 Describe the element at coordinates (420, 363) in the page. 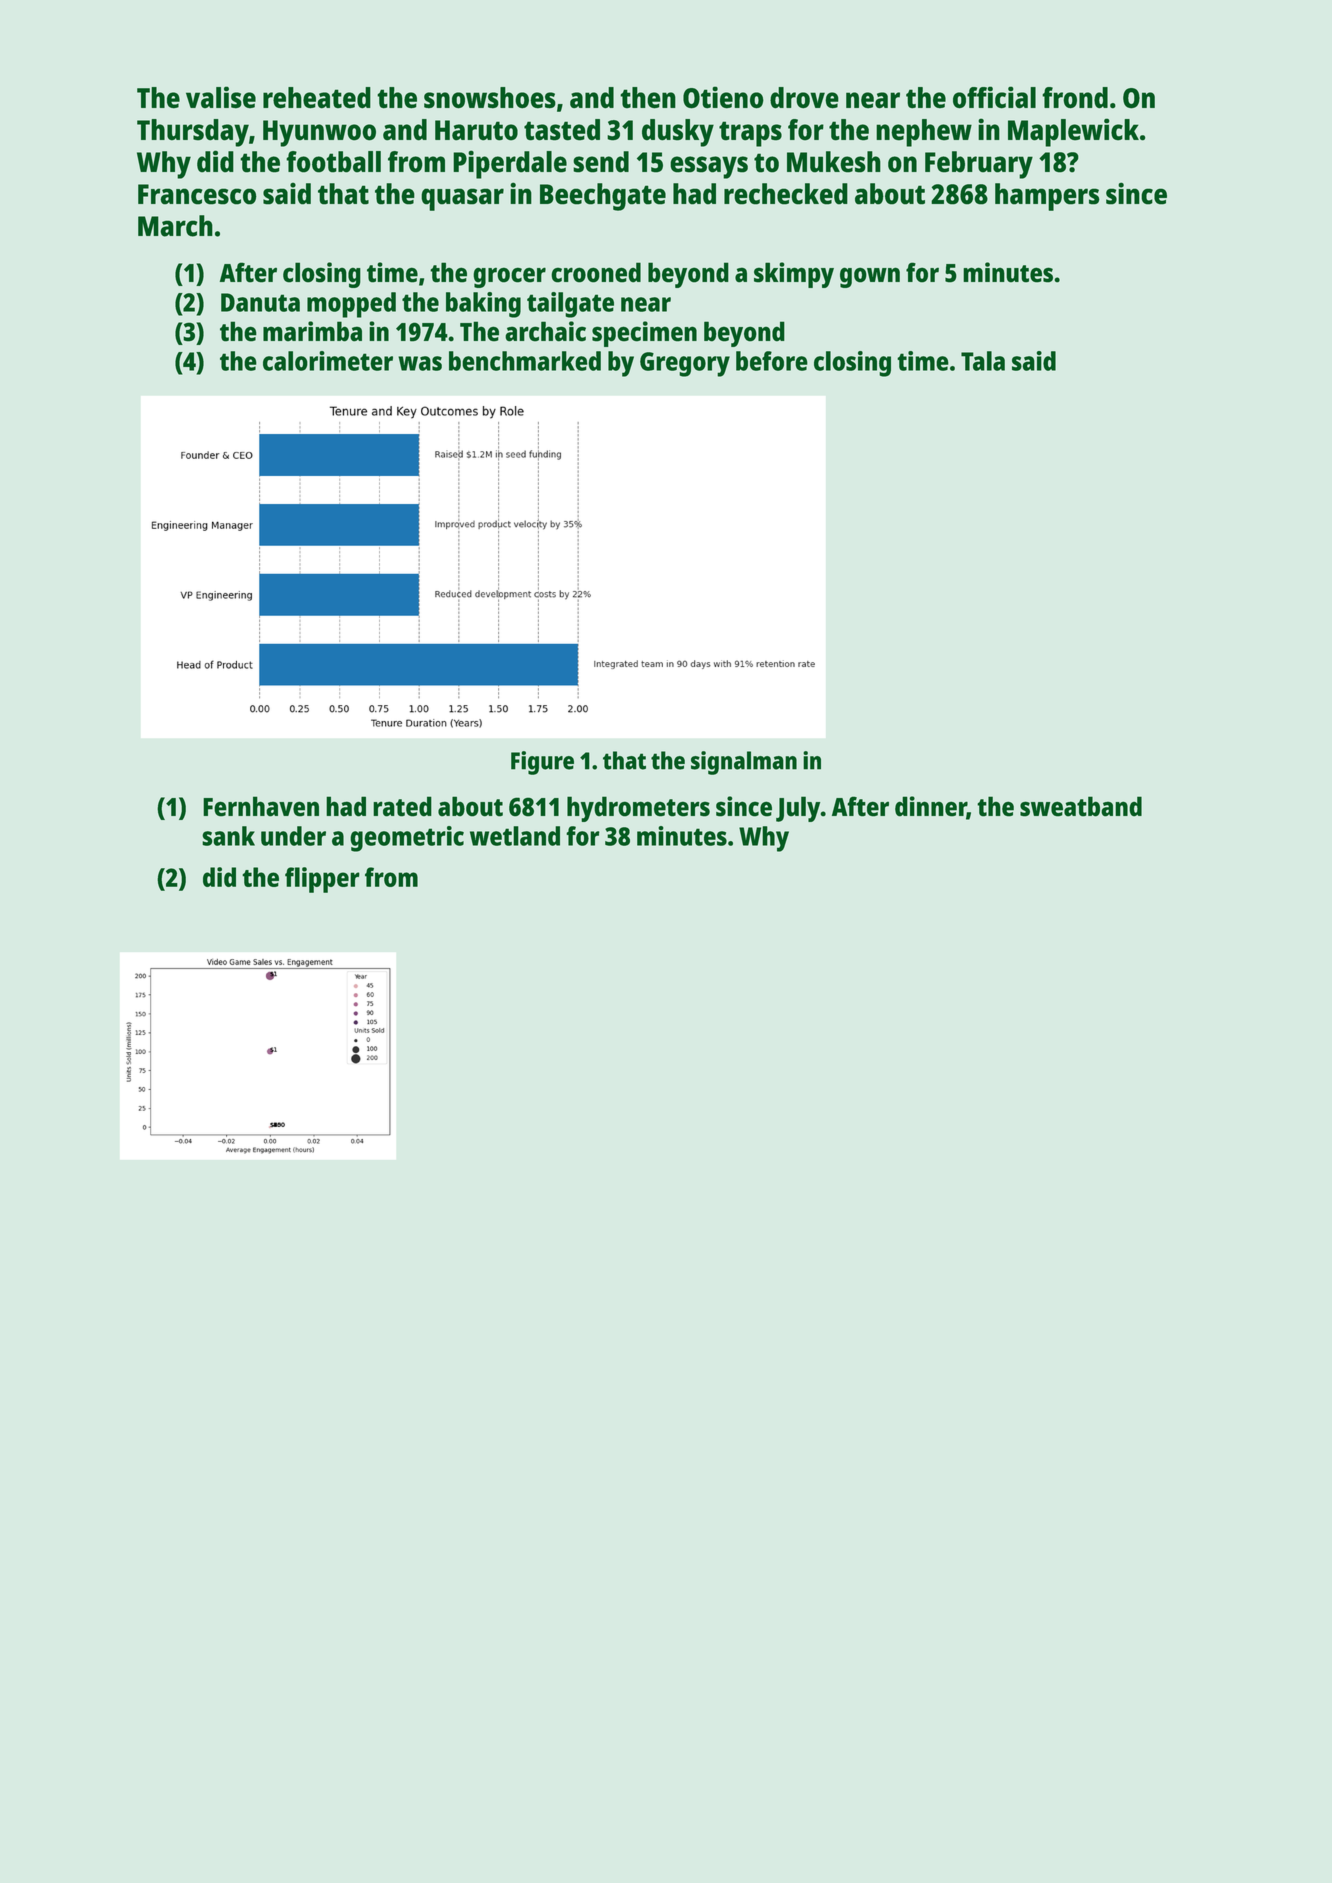

I see `was` at that location.
